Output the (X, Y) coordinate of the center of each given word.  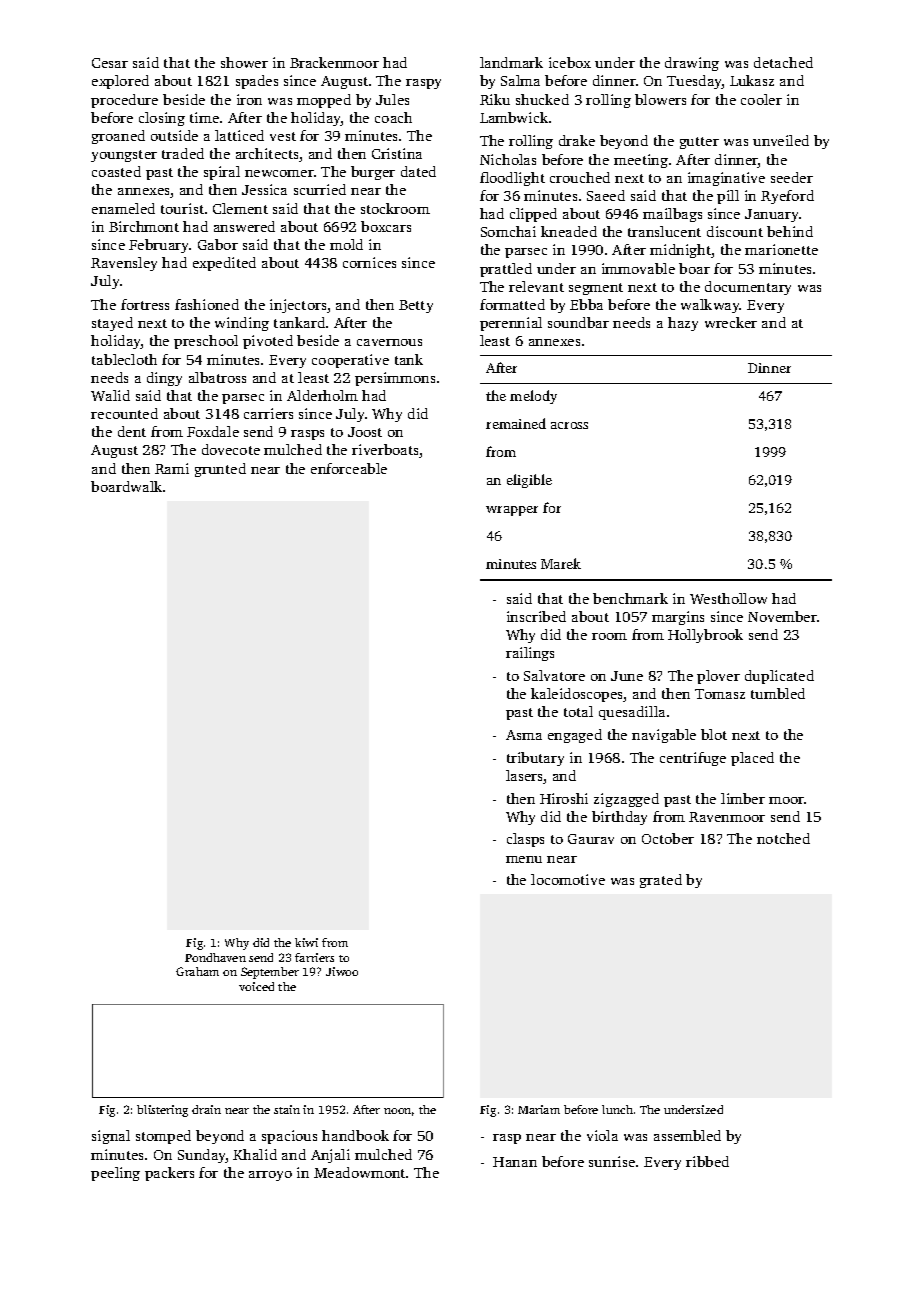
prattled (506, 270)
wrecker (731, 322)
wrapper (512, 511)
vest (283, 136)
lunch (617, 1109)
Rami (172, 468)
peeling (115, 1174)
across (569, 425)
